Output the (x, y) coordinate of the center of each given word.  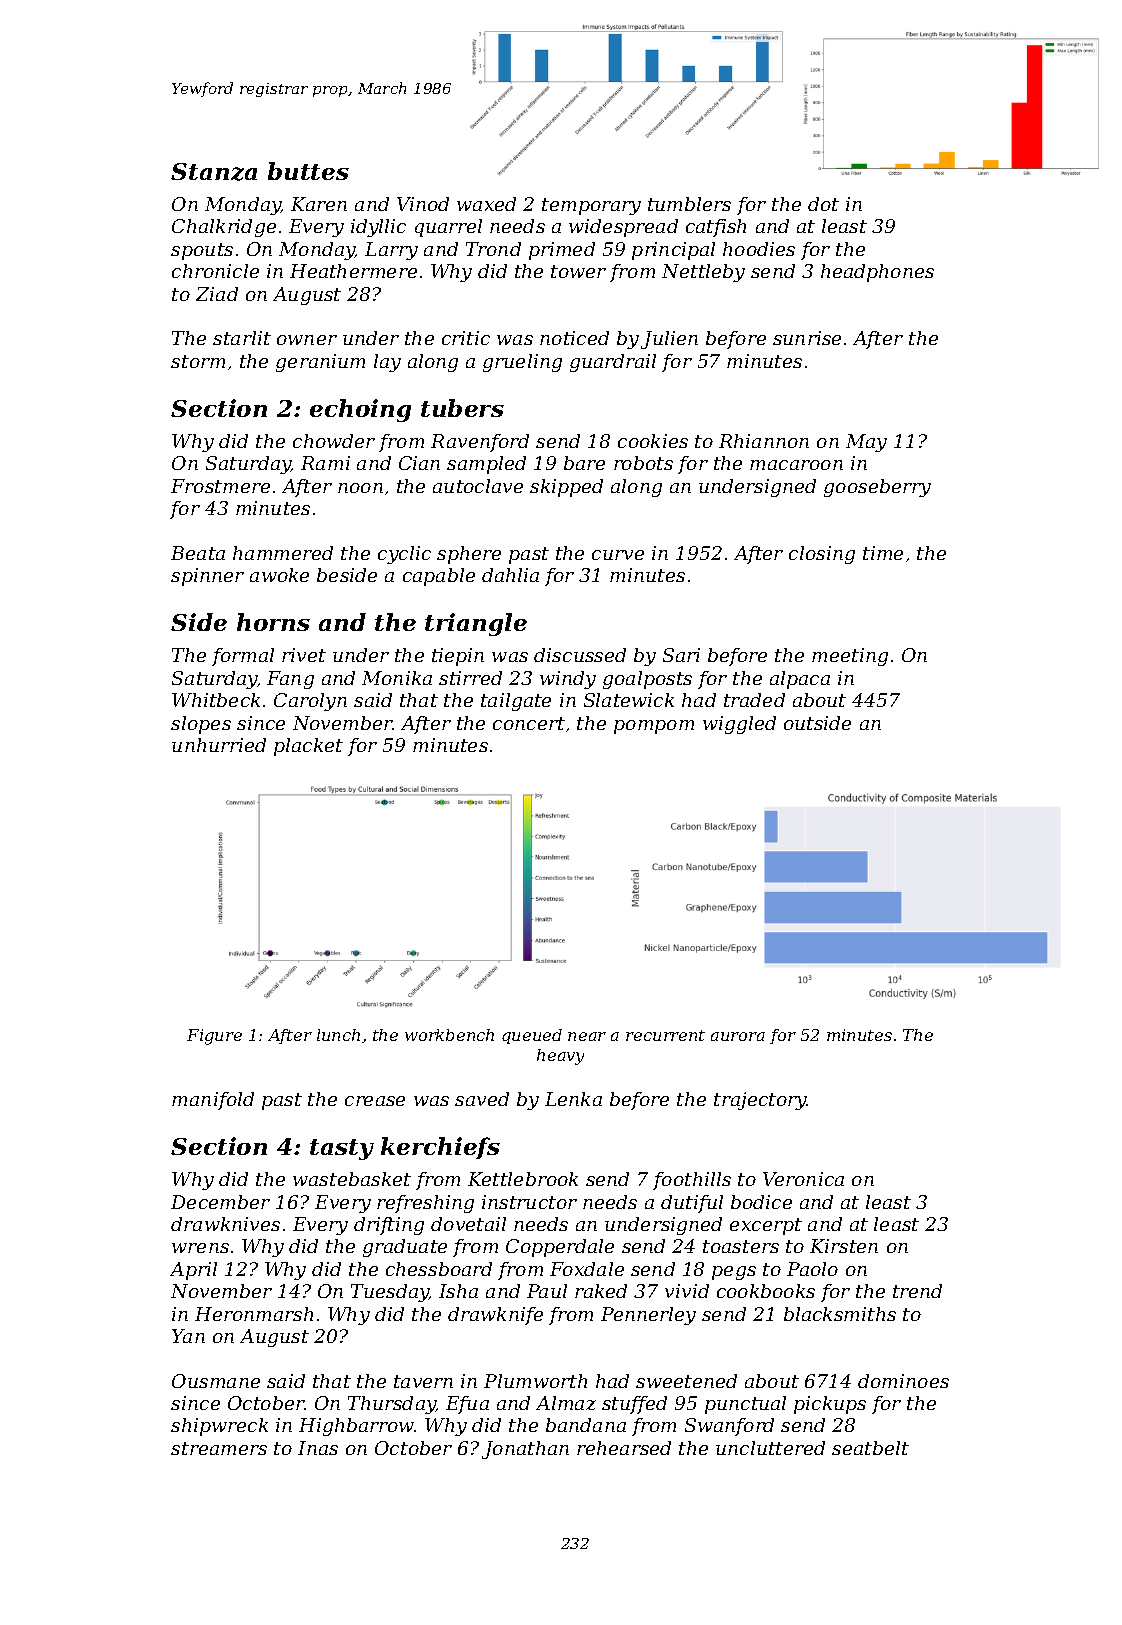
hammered (283, 553)
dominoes (903, 1381)
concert (529, 723)
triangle (476, 624)
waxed (486, 204)
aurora (738, 1036)
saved (482, 1099)
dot (823, 204)
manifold (213, 1101)
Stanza (214, 172)
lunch (338, 1035)
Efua (467, 1405)
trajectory (760, 1101)
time (883, 553)
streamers (219, 1448)
